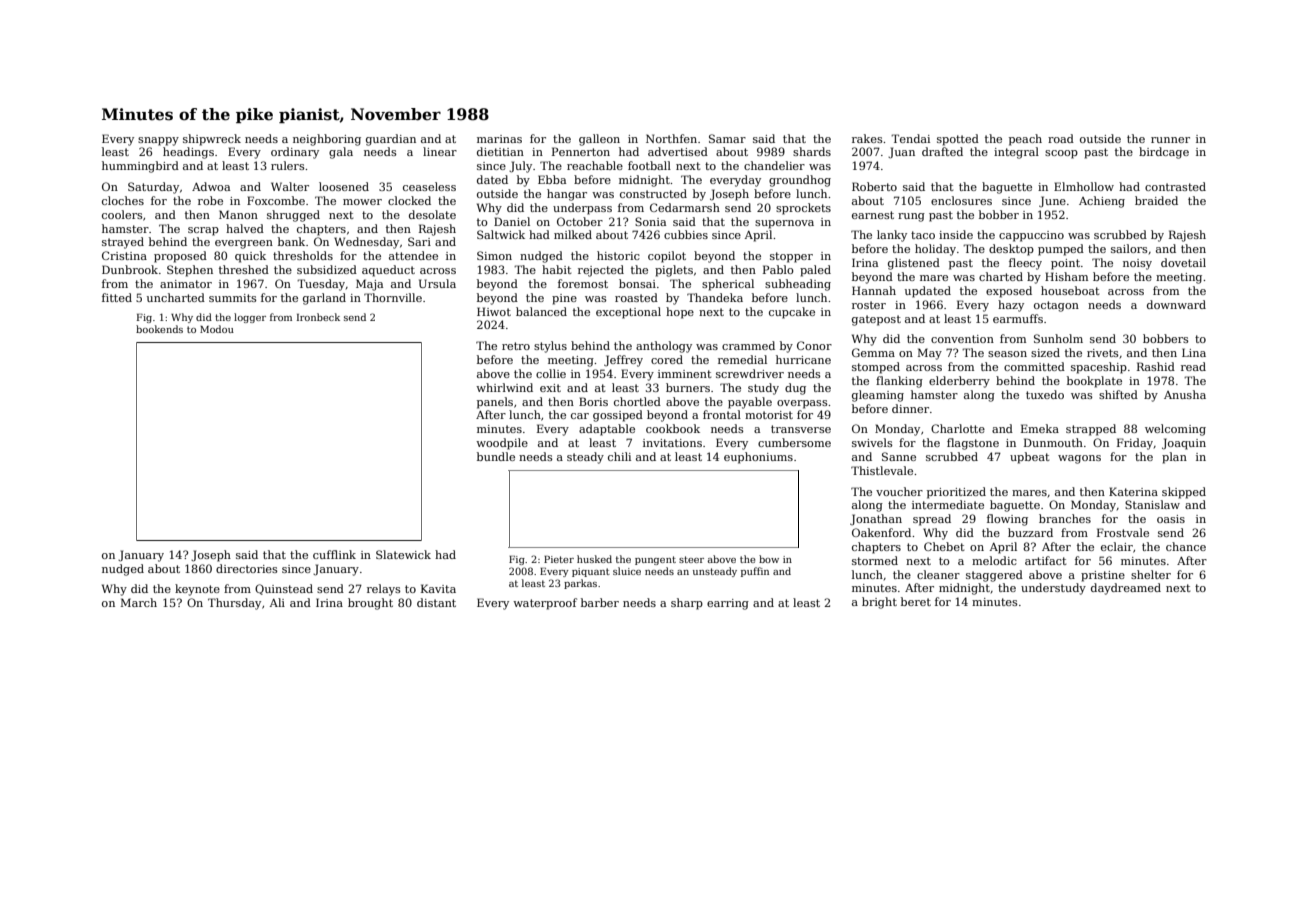  What do you see at coordinates (727, 138) in the screenshot?
I see `Samar` at bounding box center [727, 138].
